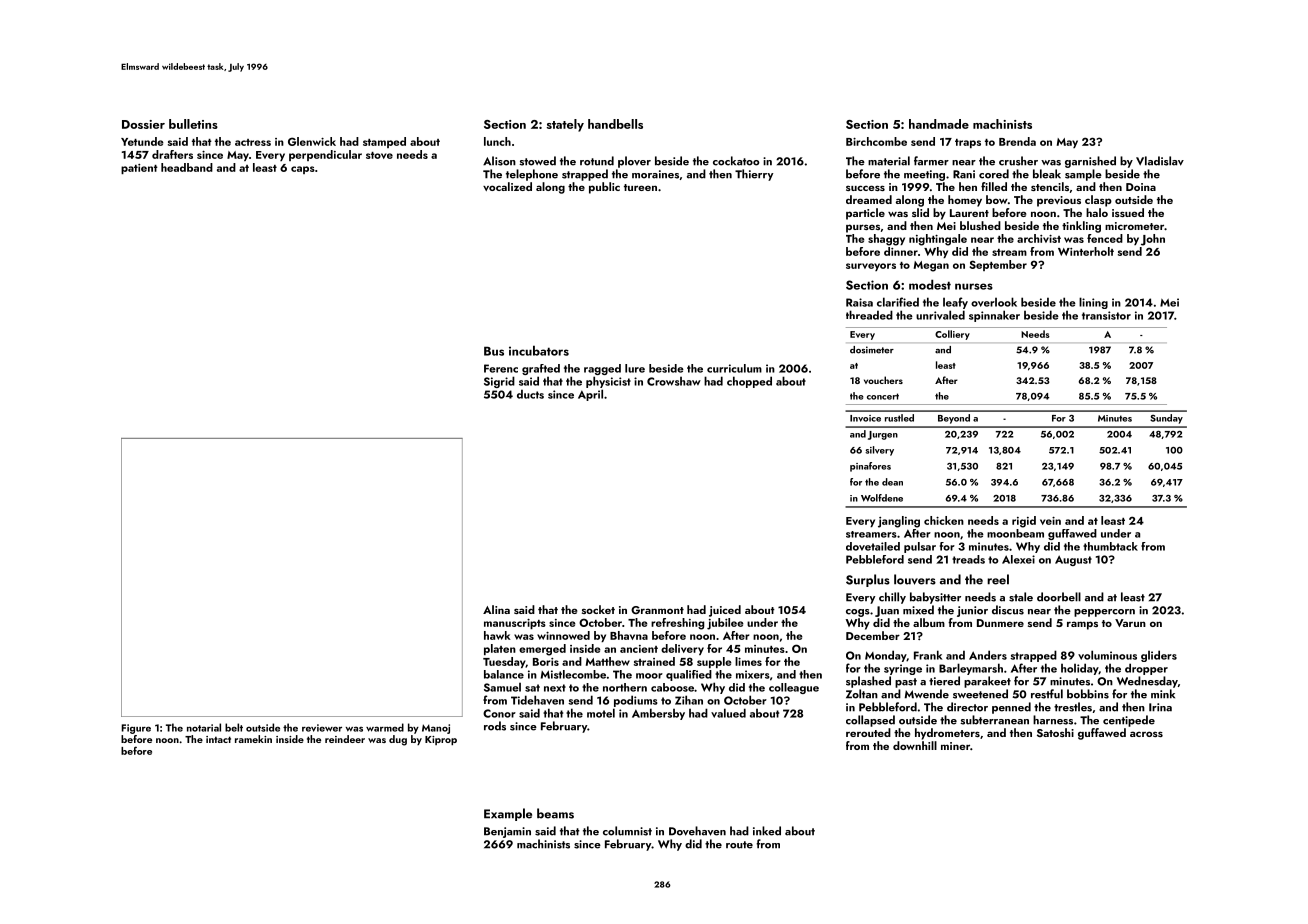 Image resolution: width=1308 pixels, height=924 pixels. Describe the element at coordinates (136, 729) in the document. I see `Figure` at that location.
